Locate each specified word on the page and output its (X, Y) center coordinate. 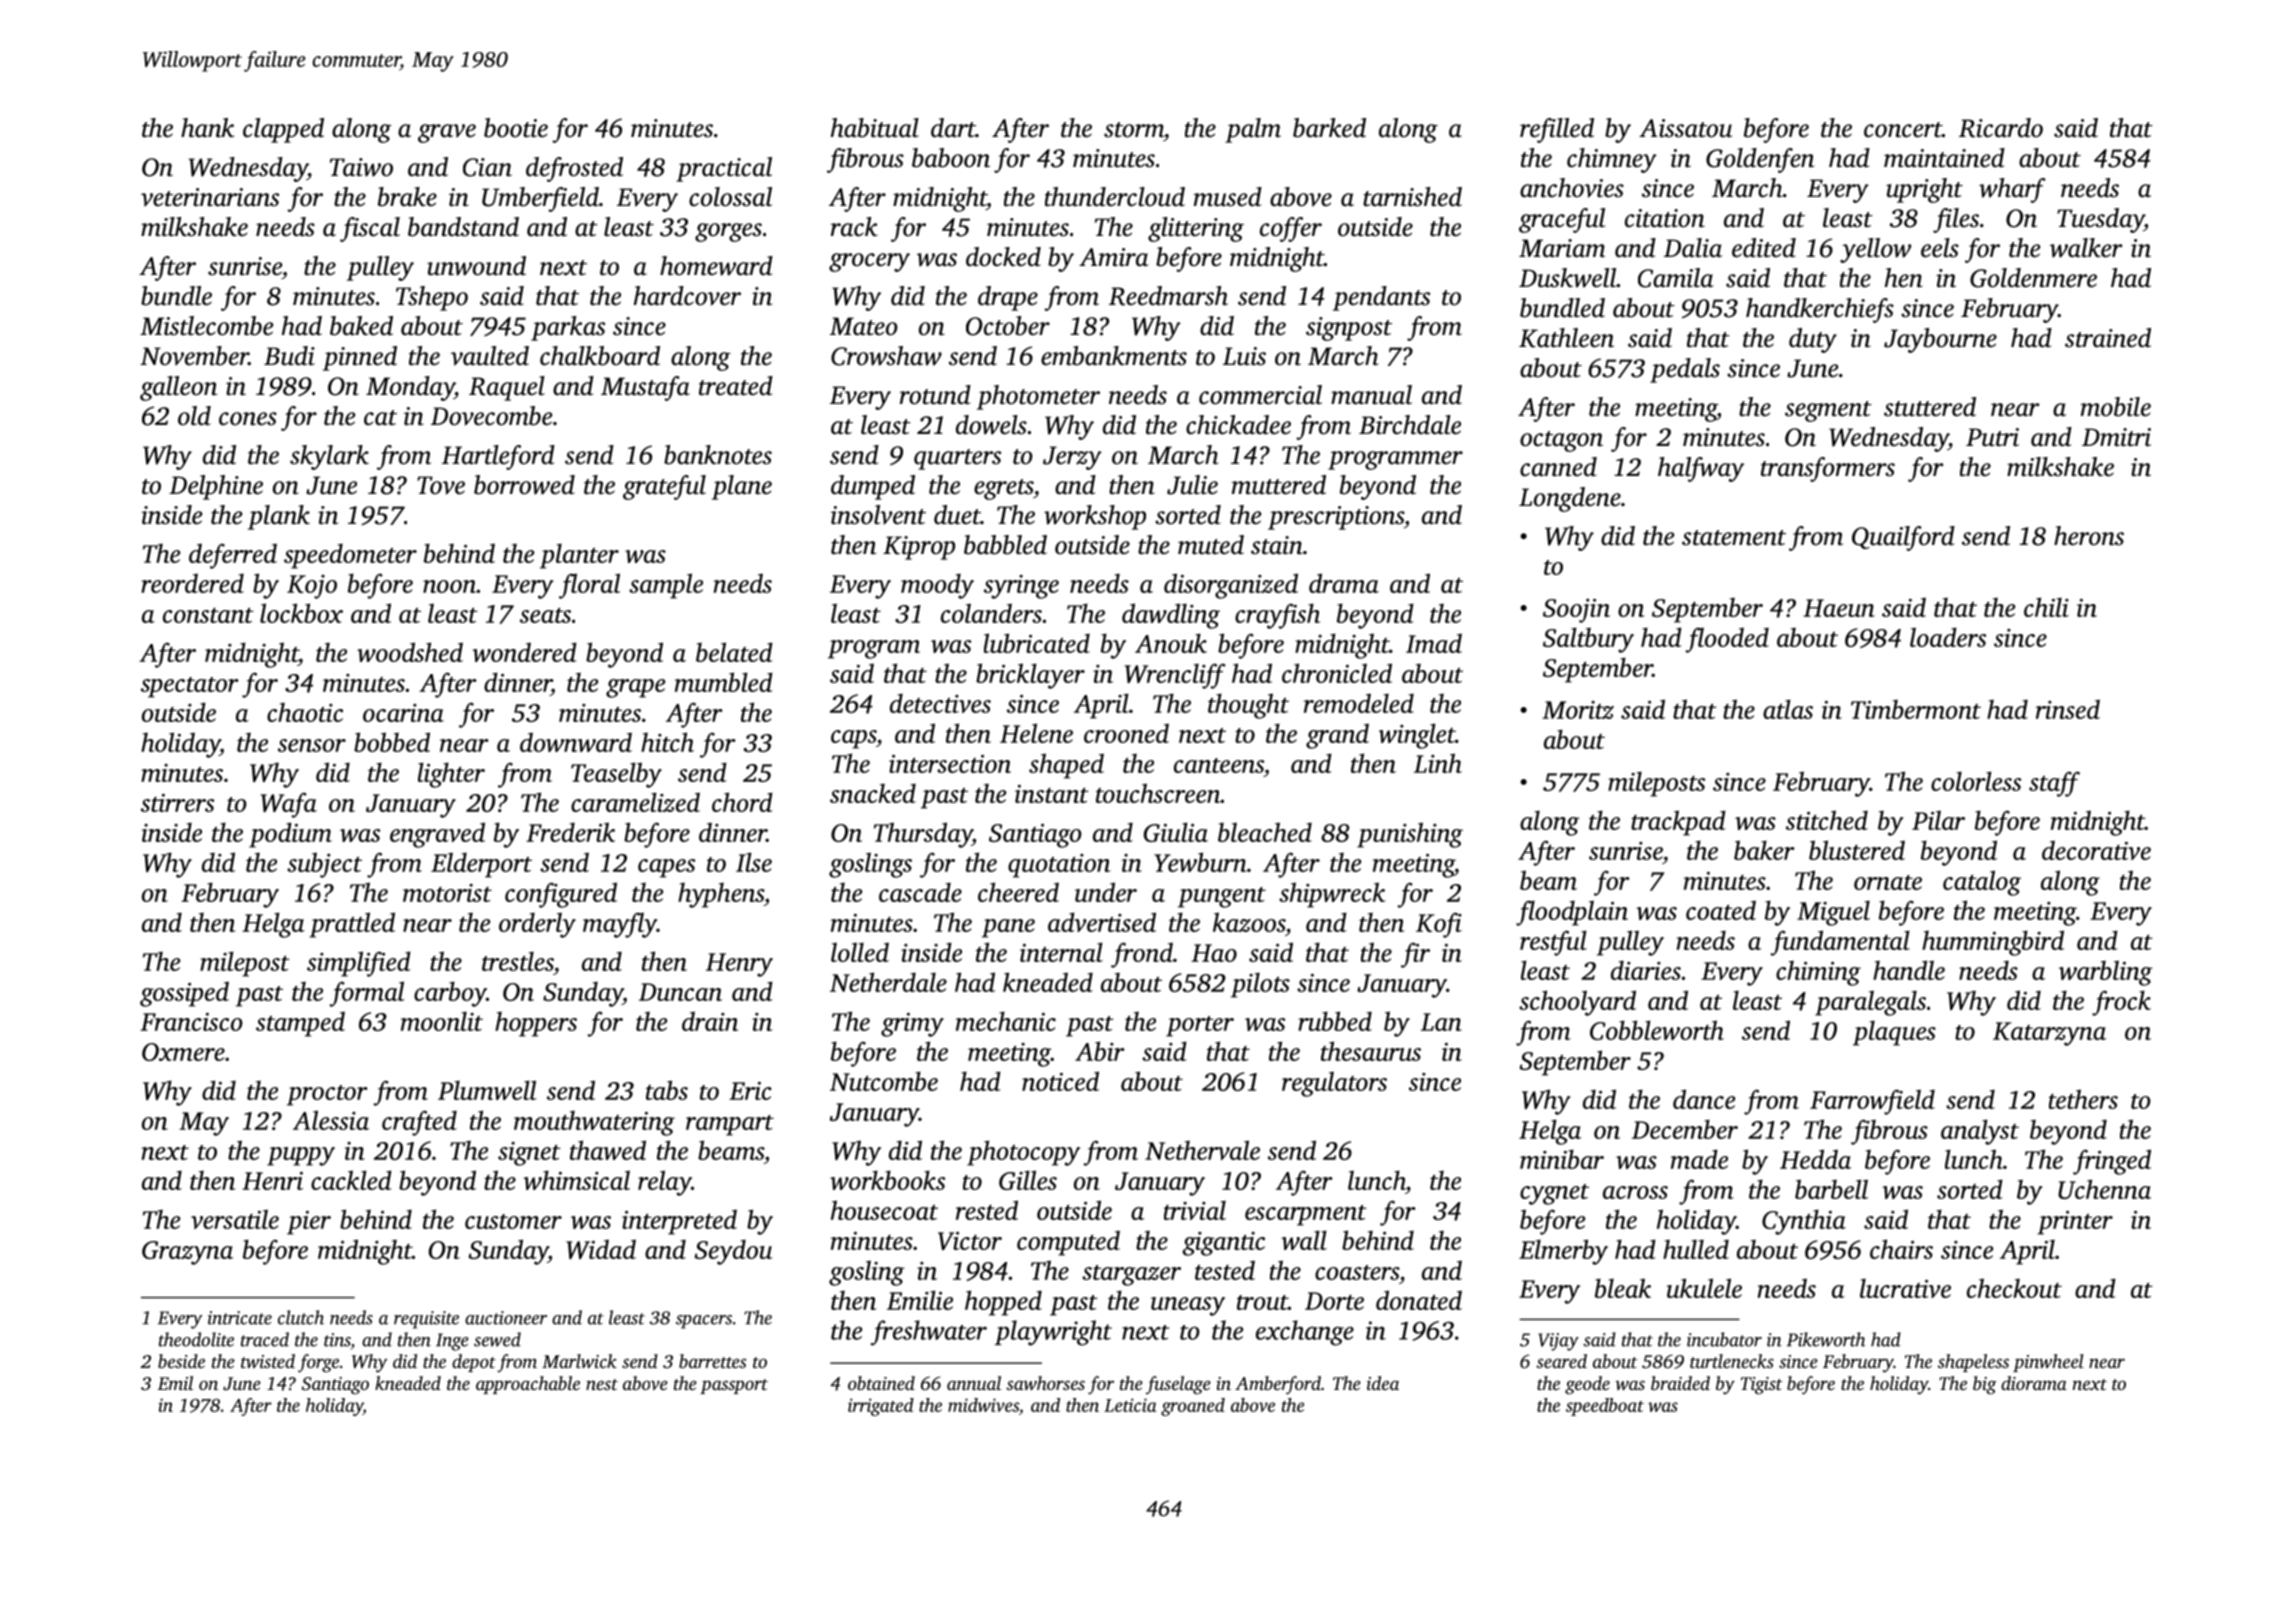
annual (974, 1383)
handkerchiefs (1820, 310)
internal (1061, 952)
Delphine (216, 487)
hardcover (687, 296)
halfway (1701, 469)
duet (957, 515)
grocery (869, 262)
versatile (235, 1219)
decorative (2096, 850)
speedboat (1605, 1407)
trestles (518, 961)
